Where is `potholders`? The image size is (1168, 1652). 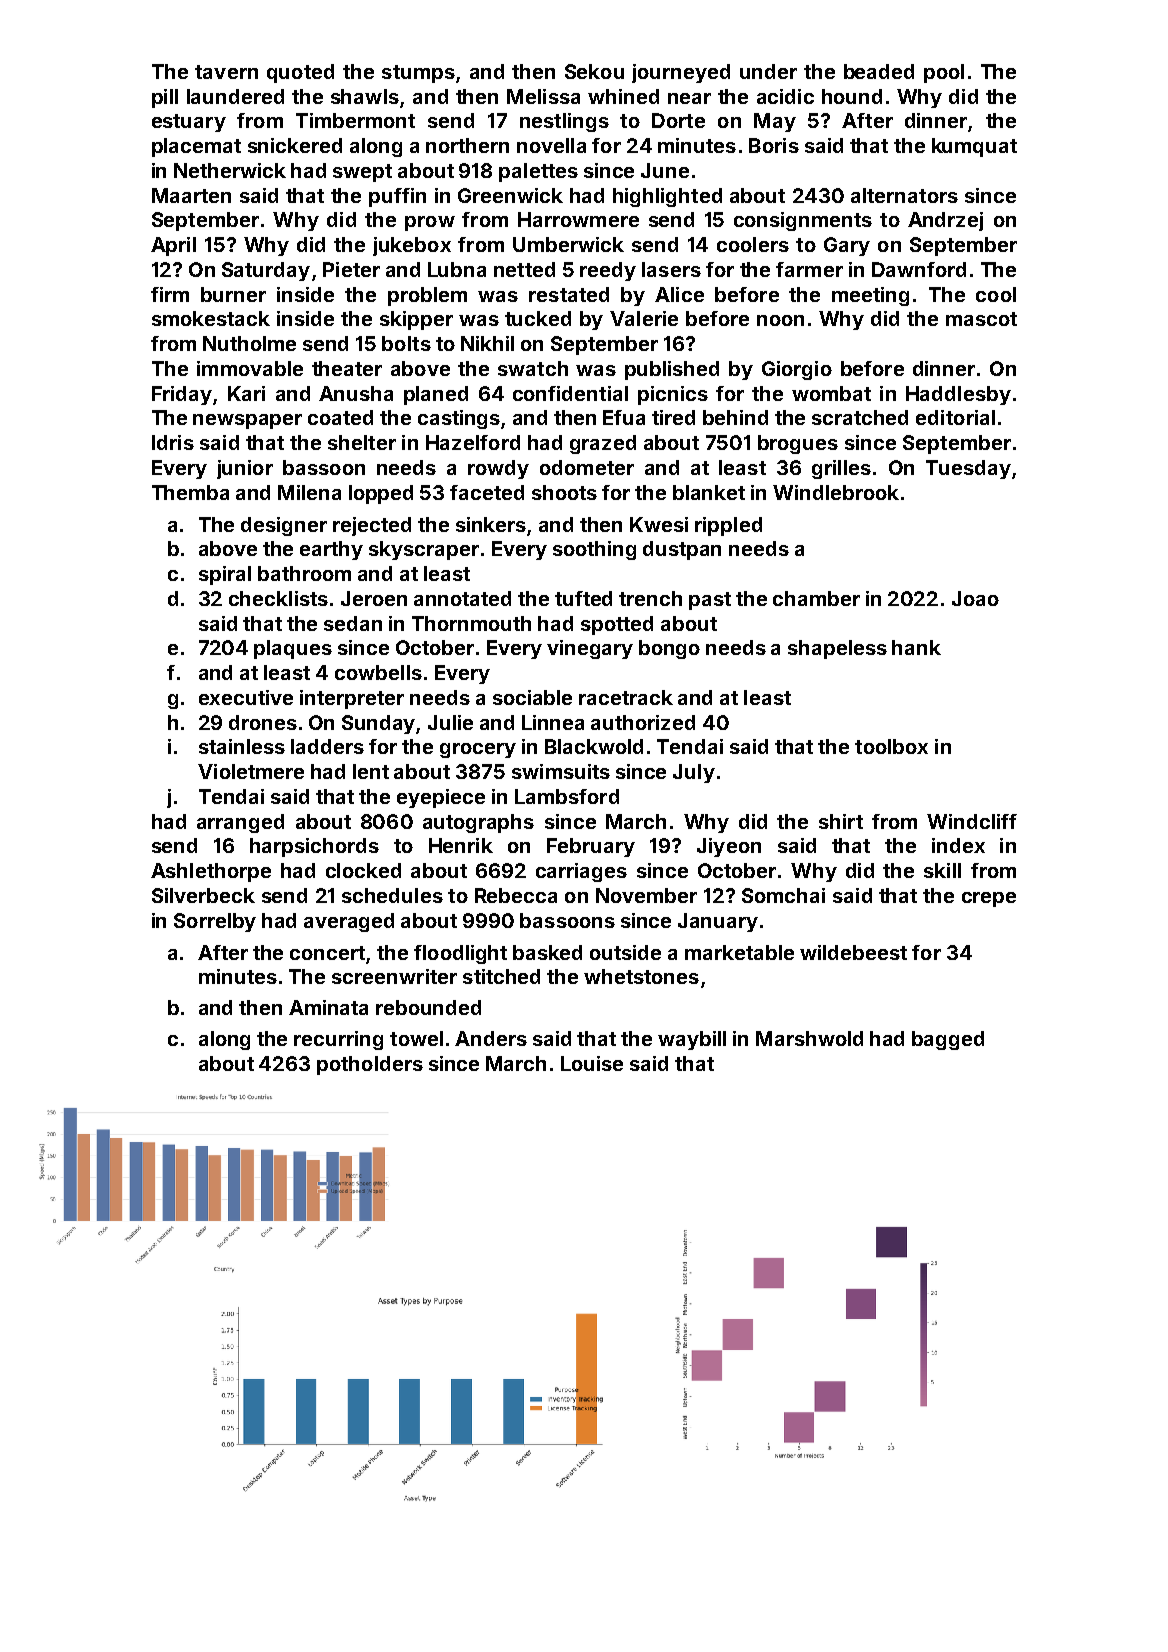 potholders is located at coordinates (370, 1065).
